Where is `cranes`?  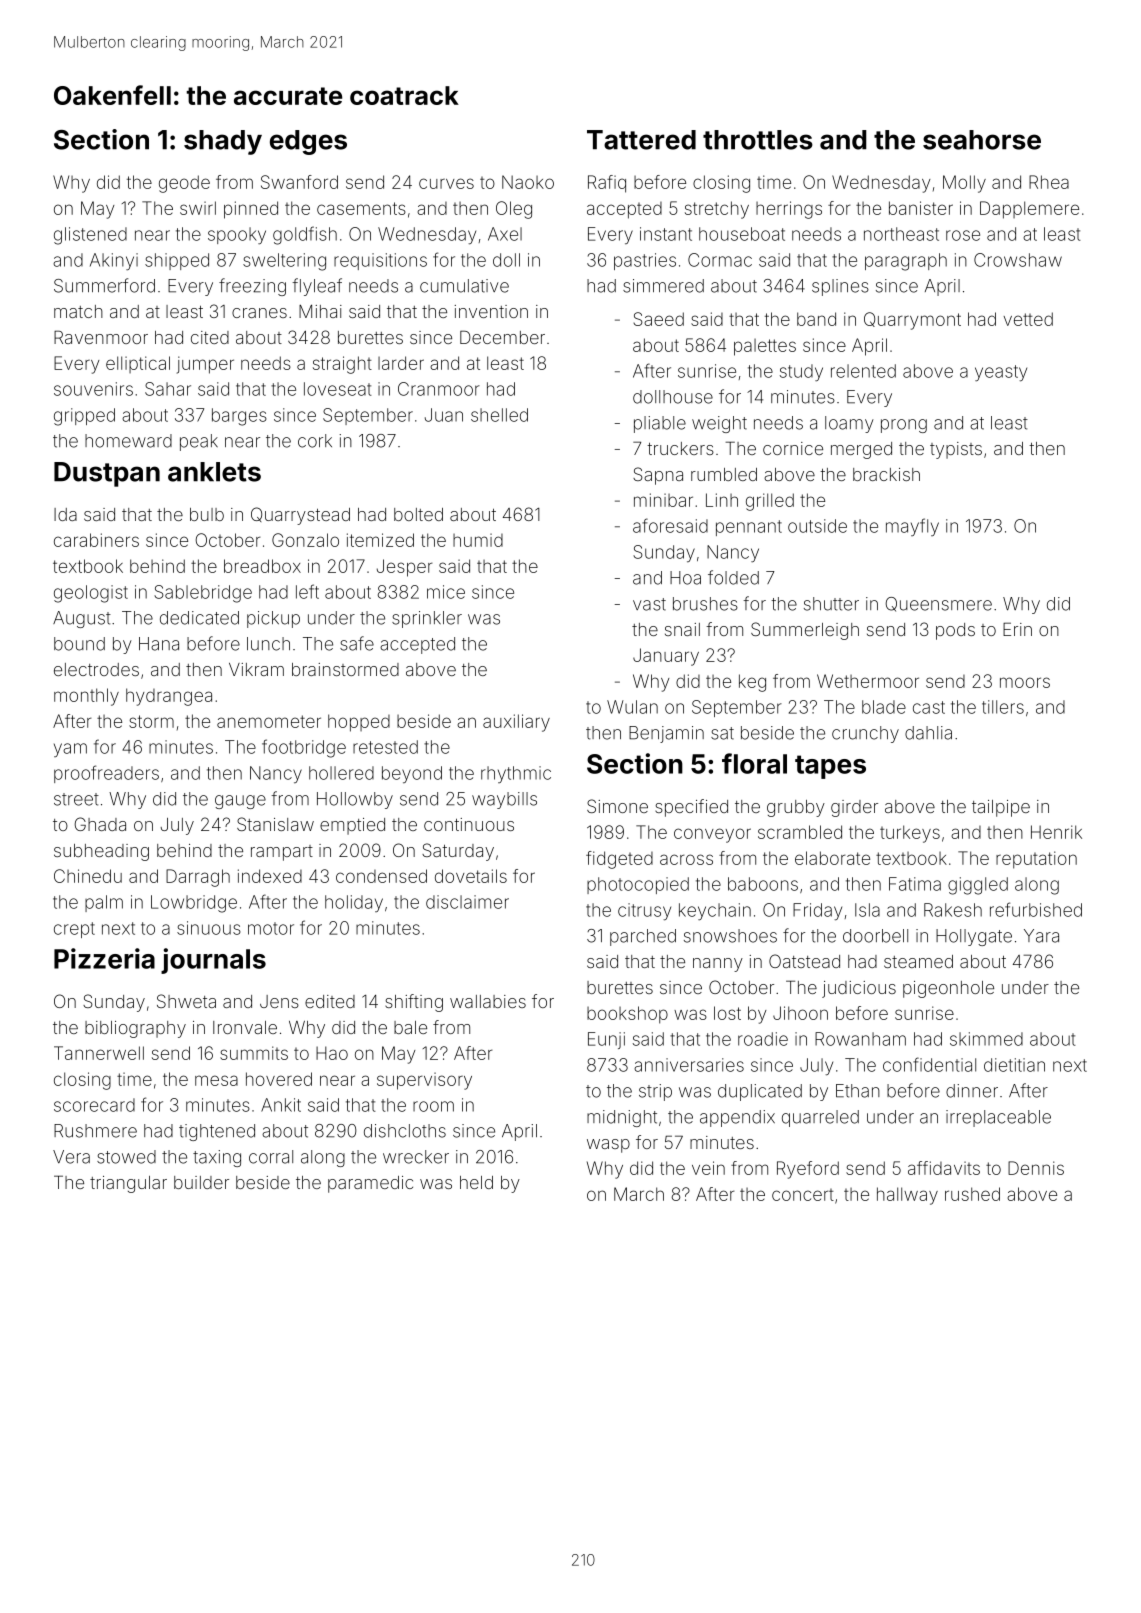
cranes is located at coordinates (259, 313).
